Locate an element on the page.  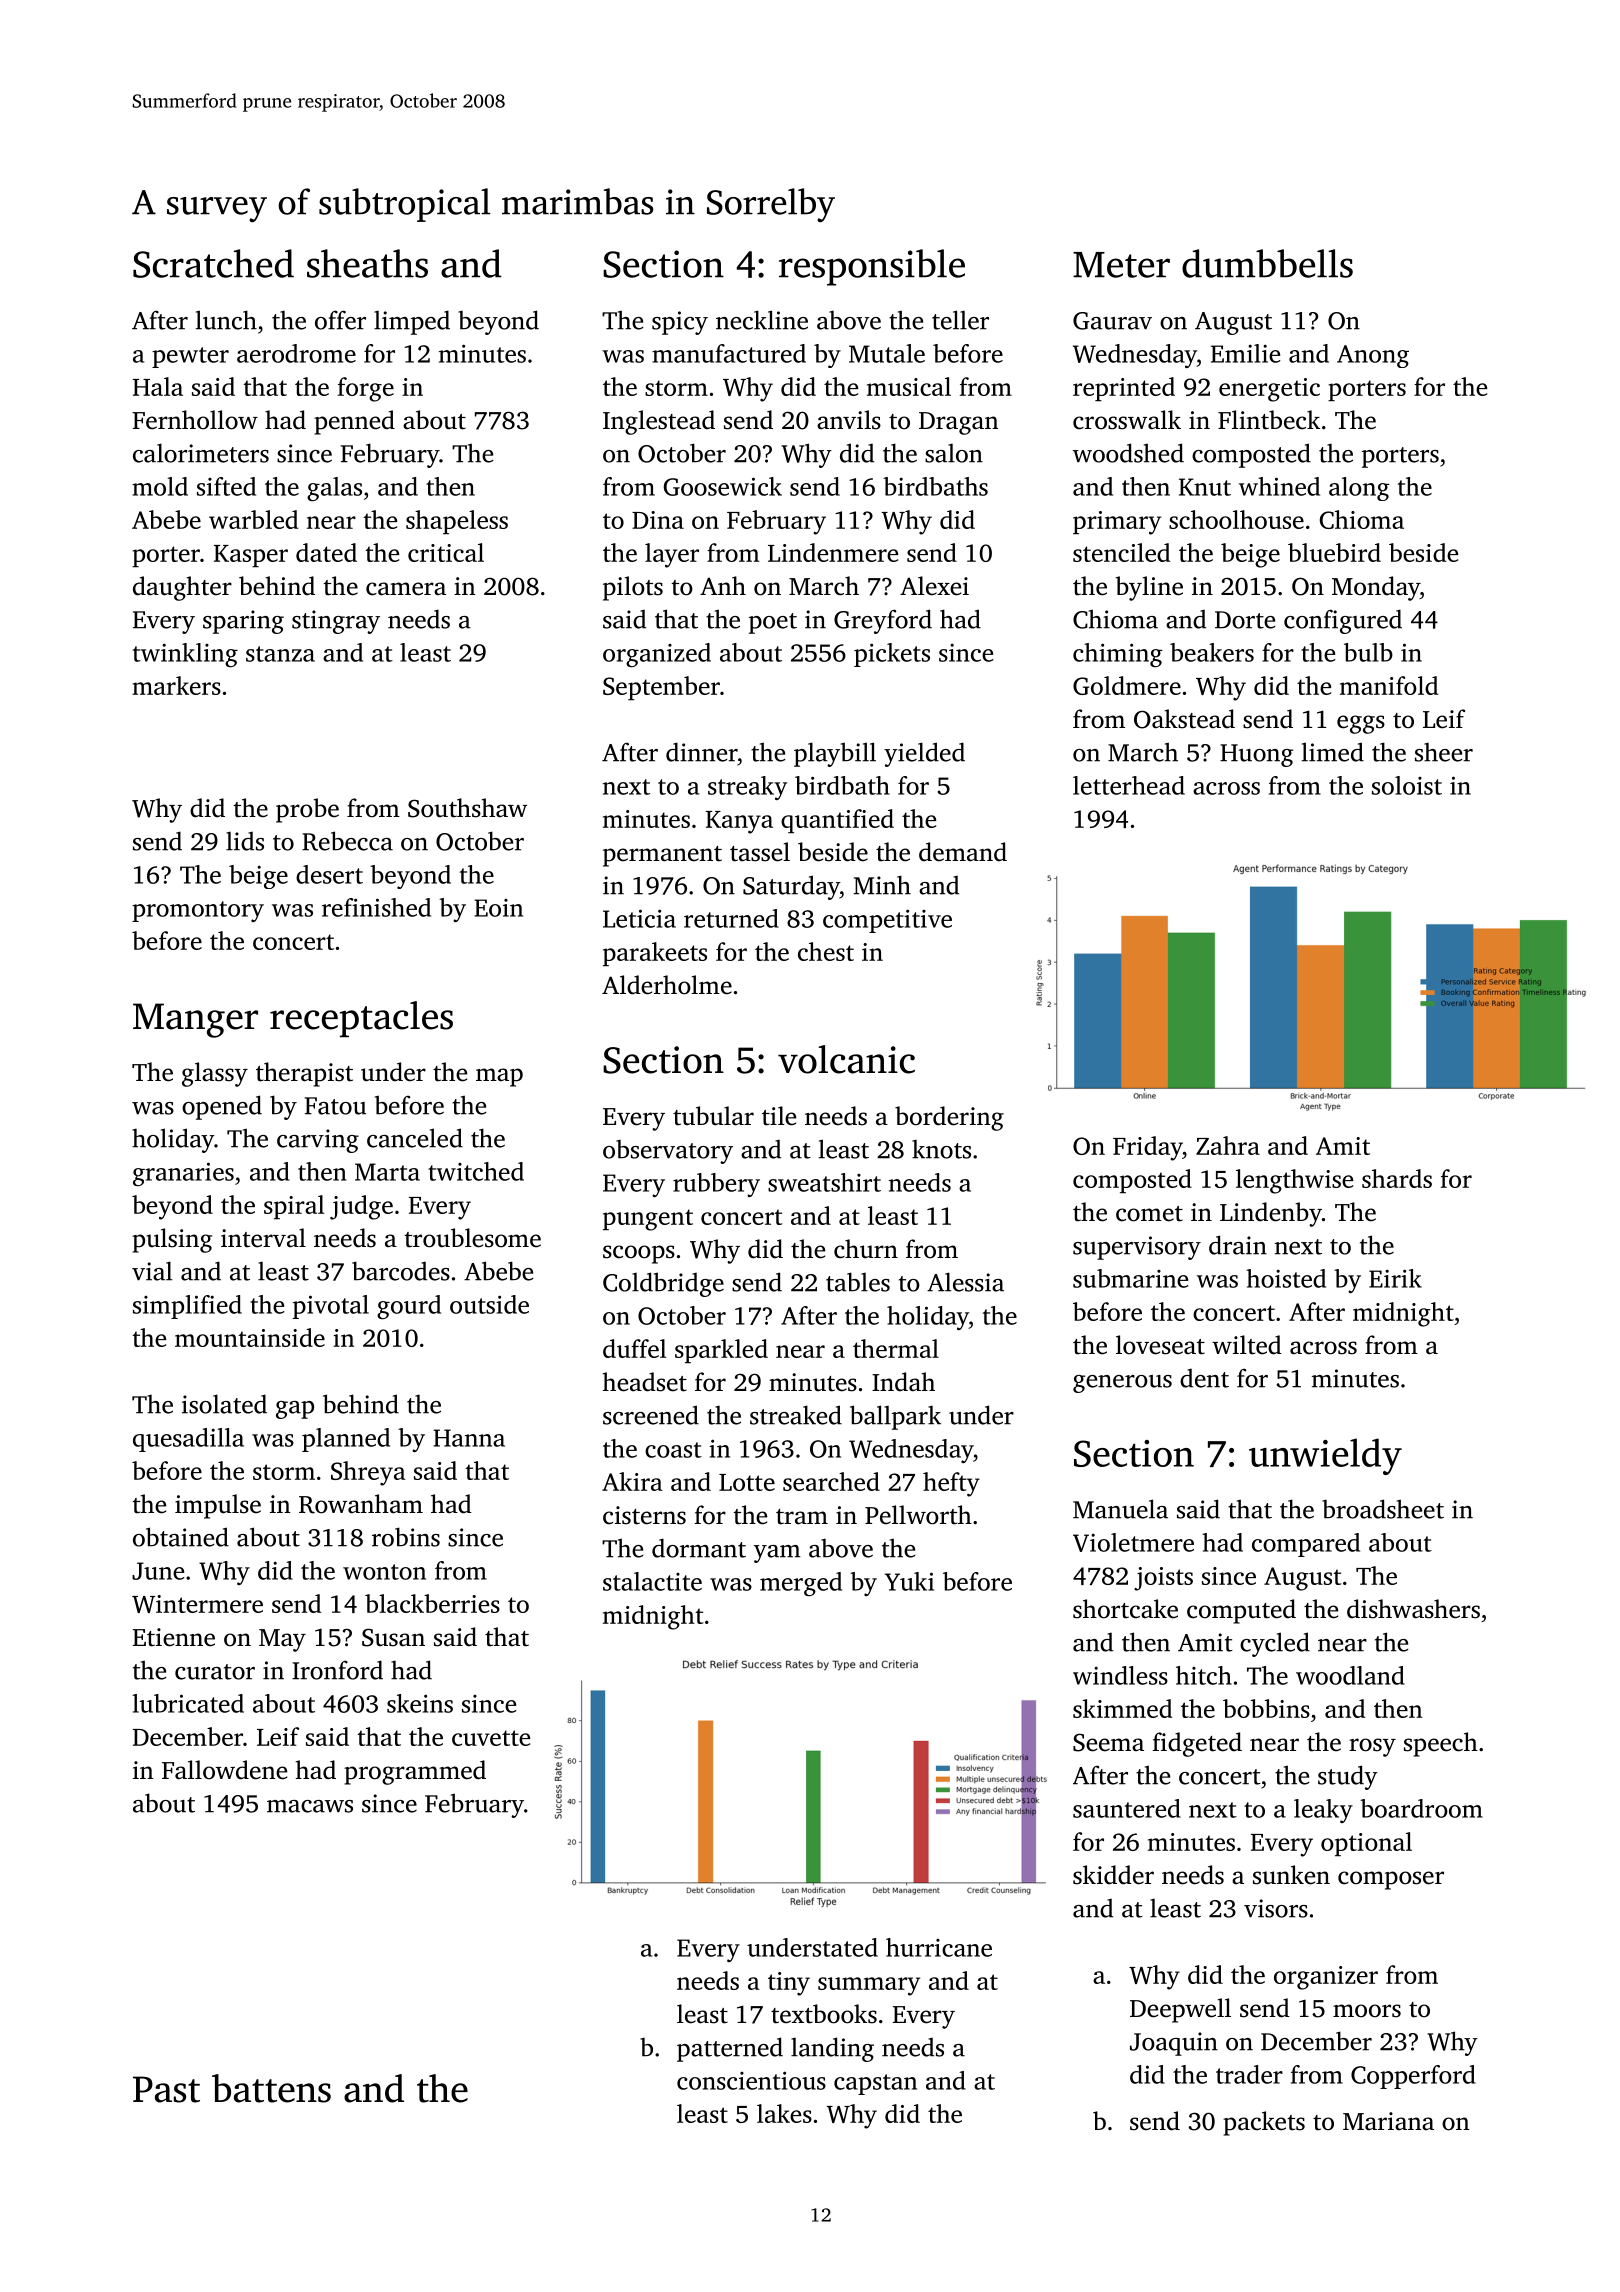
soloist is located at coordinates (1407, 785).
